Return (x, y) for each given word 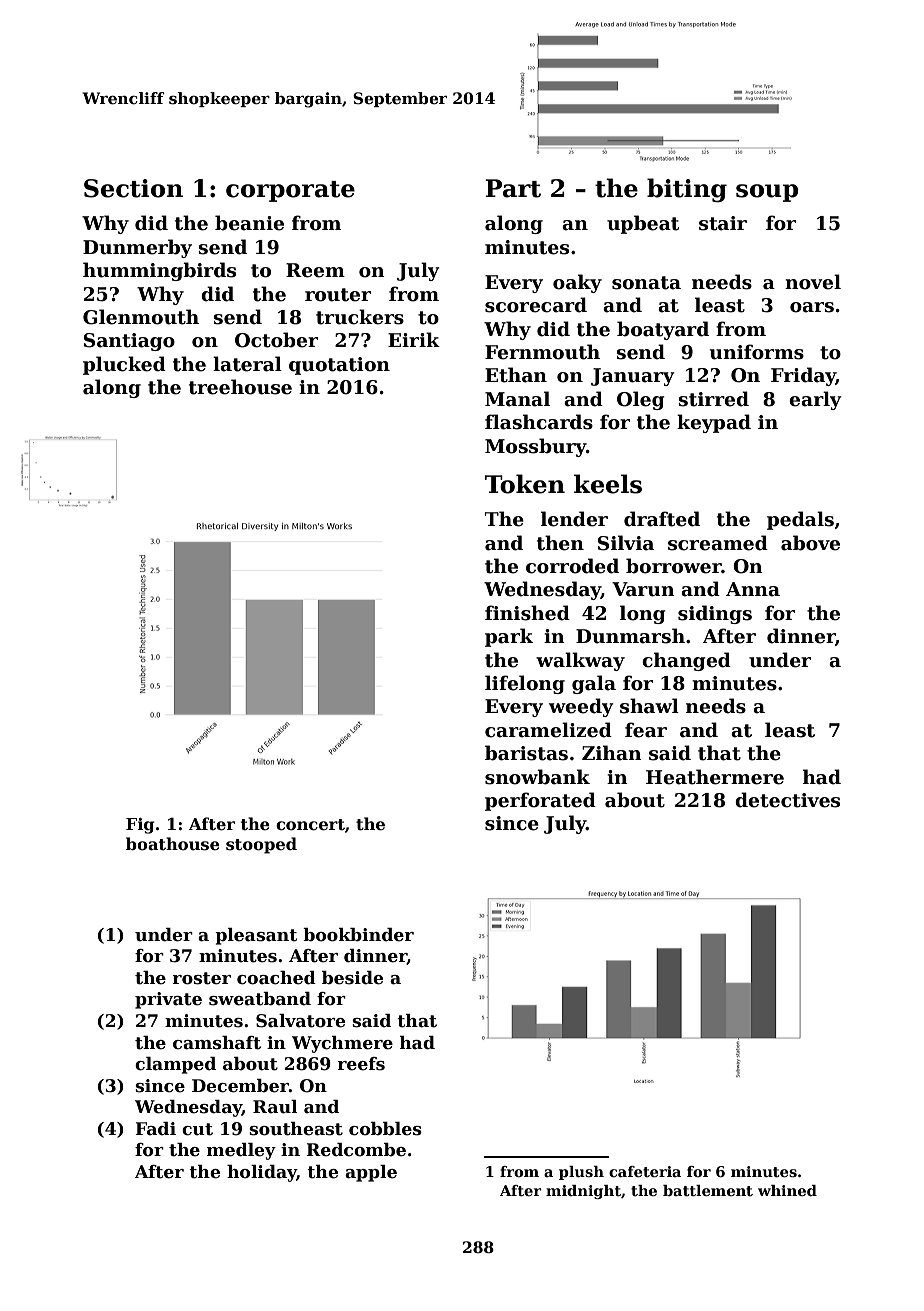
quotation (339, 366)
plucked (124, 365)
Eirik (414, 339)
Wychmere (342, 1044)
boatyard (663, 330)
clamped (175, 1065)
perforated (540, 801)
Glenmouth (141, 317)
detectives (787, 800)
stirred (713, 399)
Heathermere (715, 777)
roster (202, 978)
